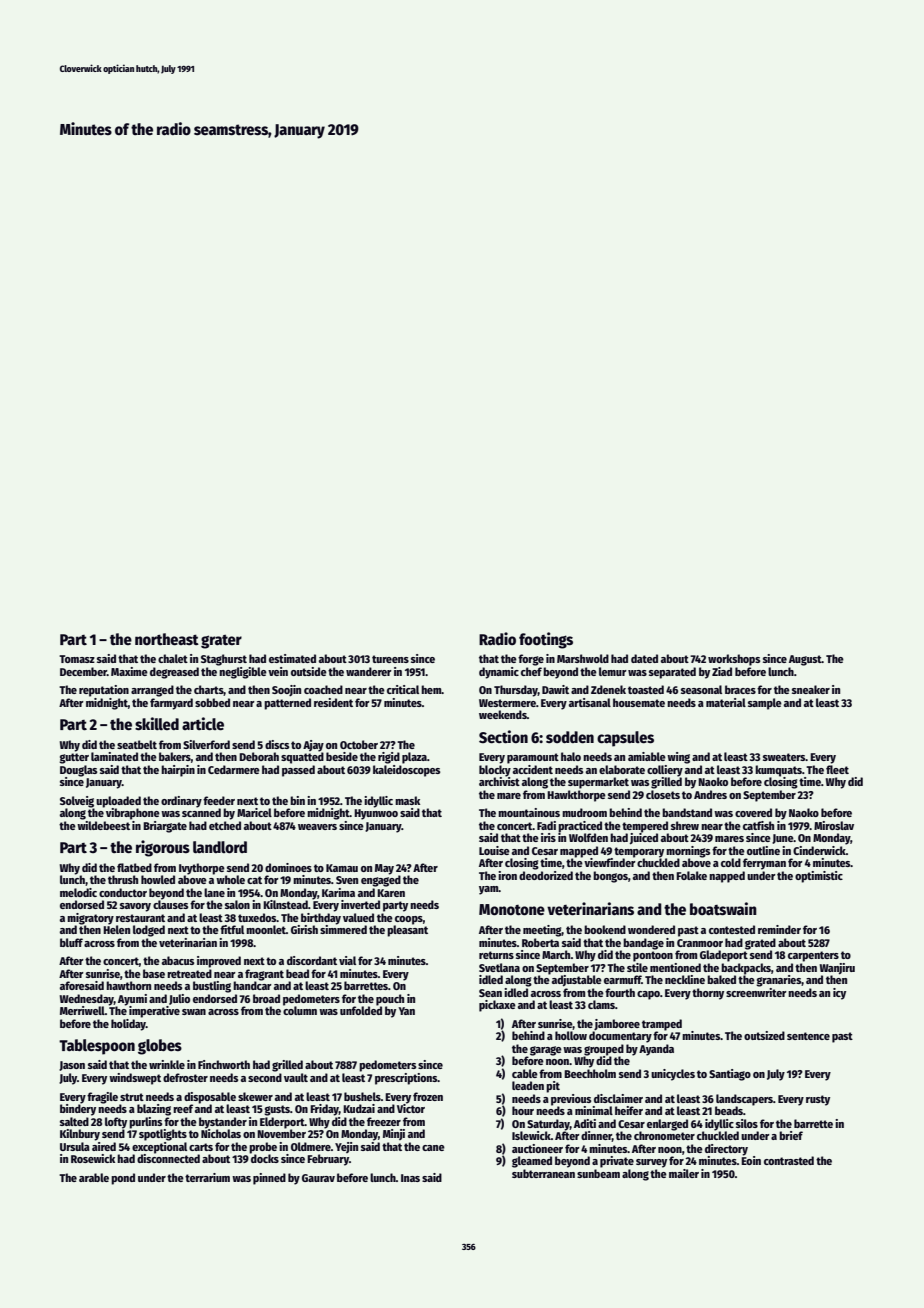 This screenshot has height=1308, width=924. What do you see at coordinates (207, 1177) in the screenshot?
I see `terrarium` at bounding box center [207, 1177].
